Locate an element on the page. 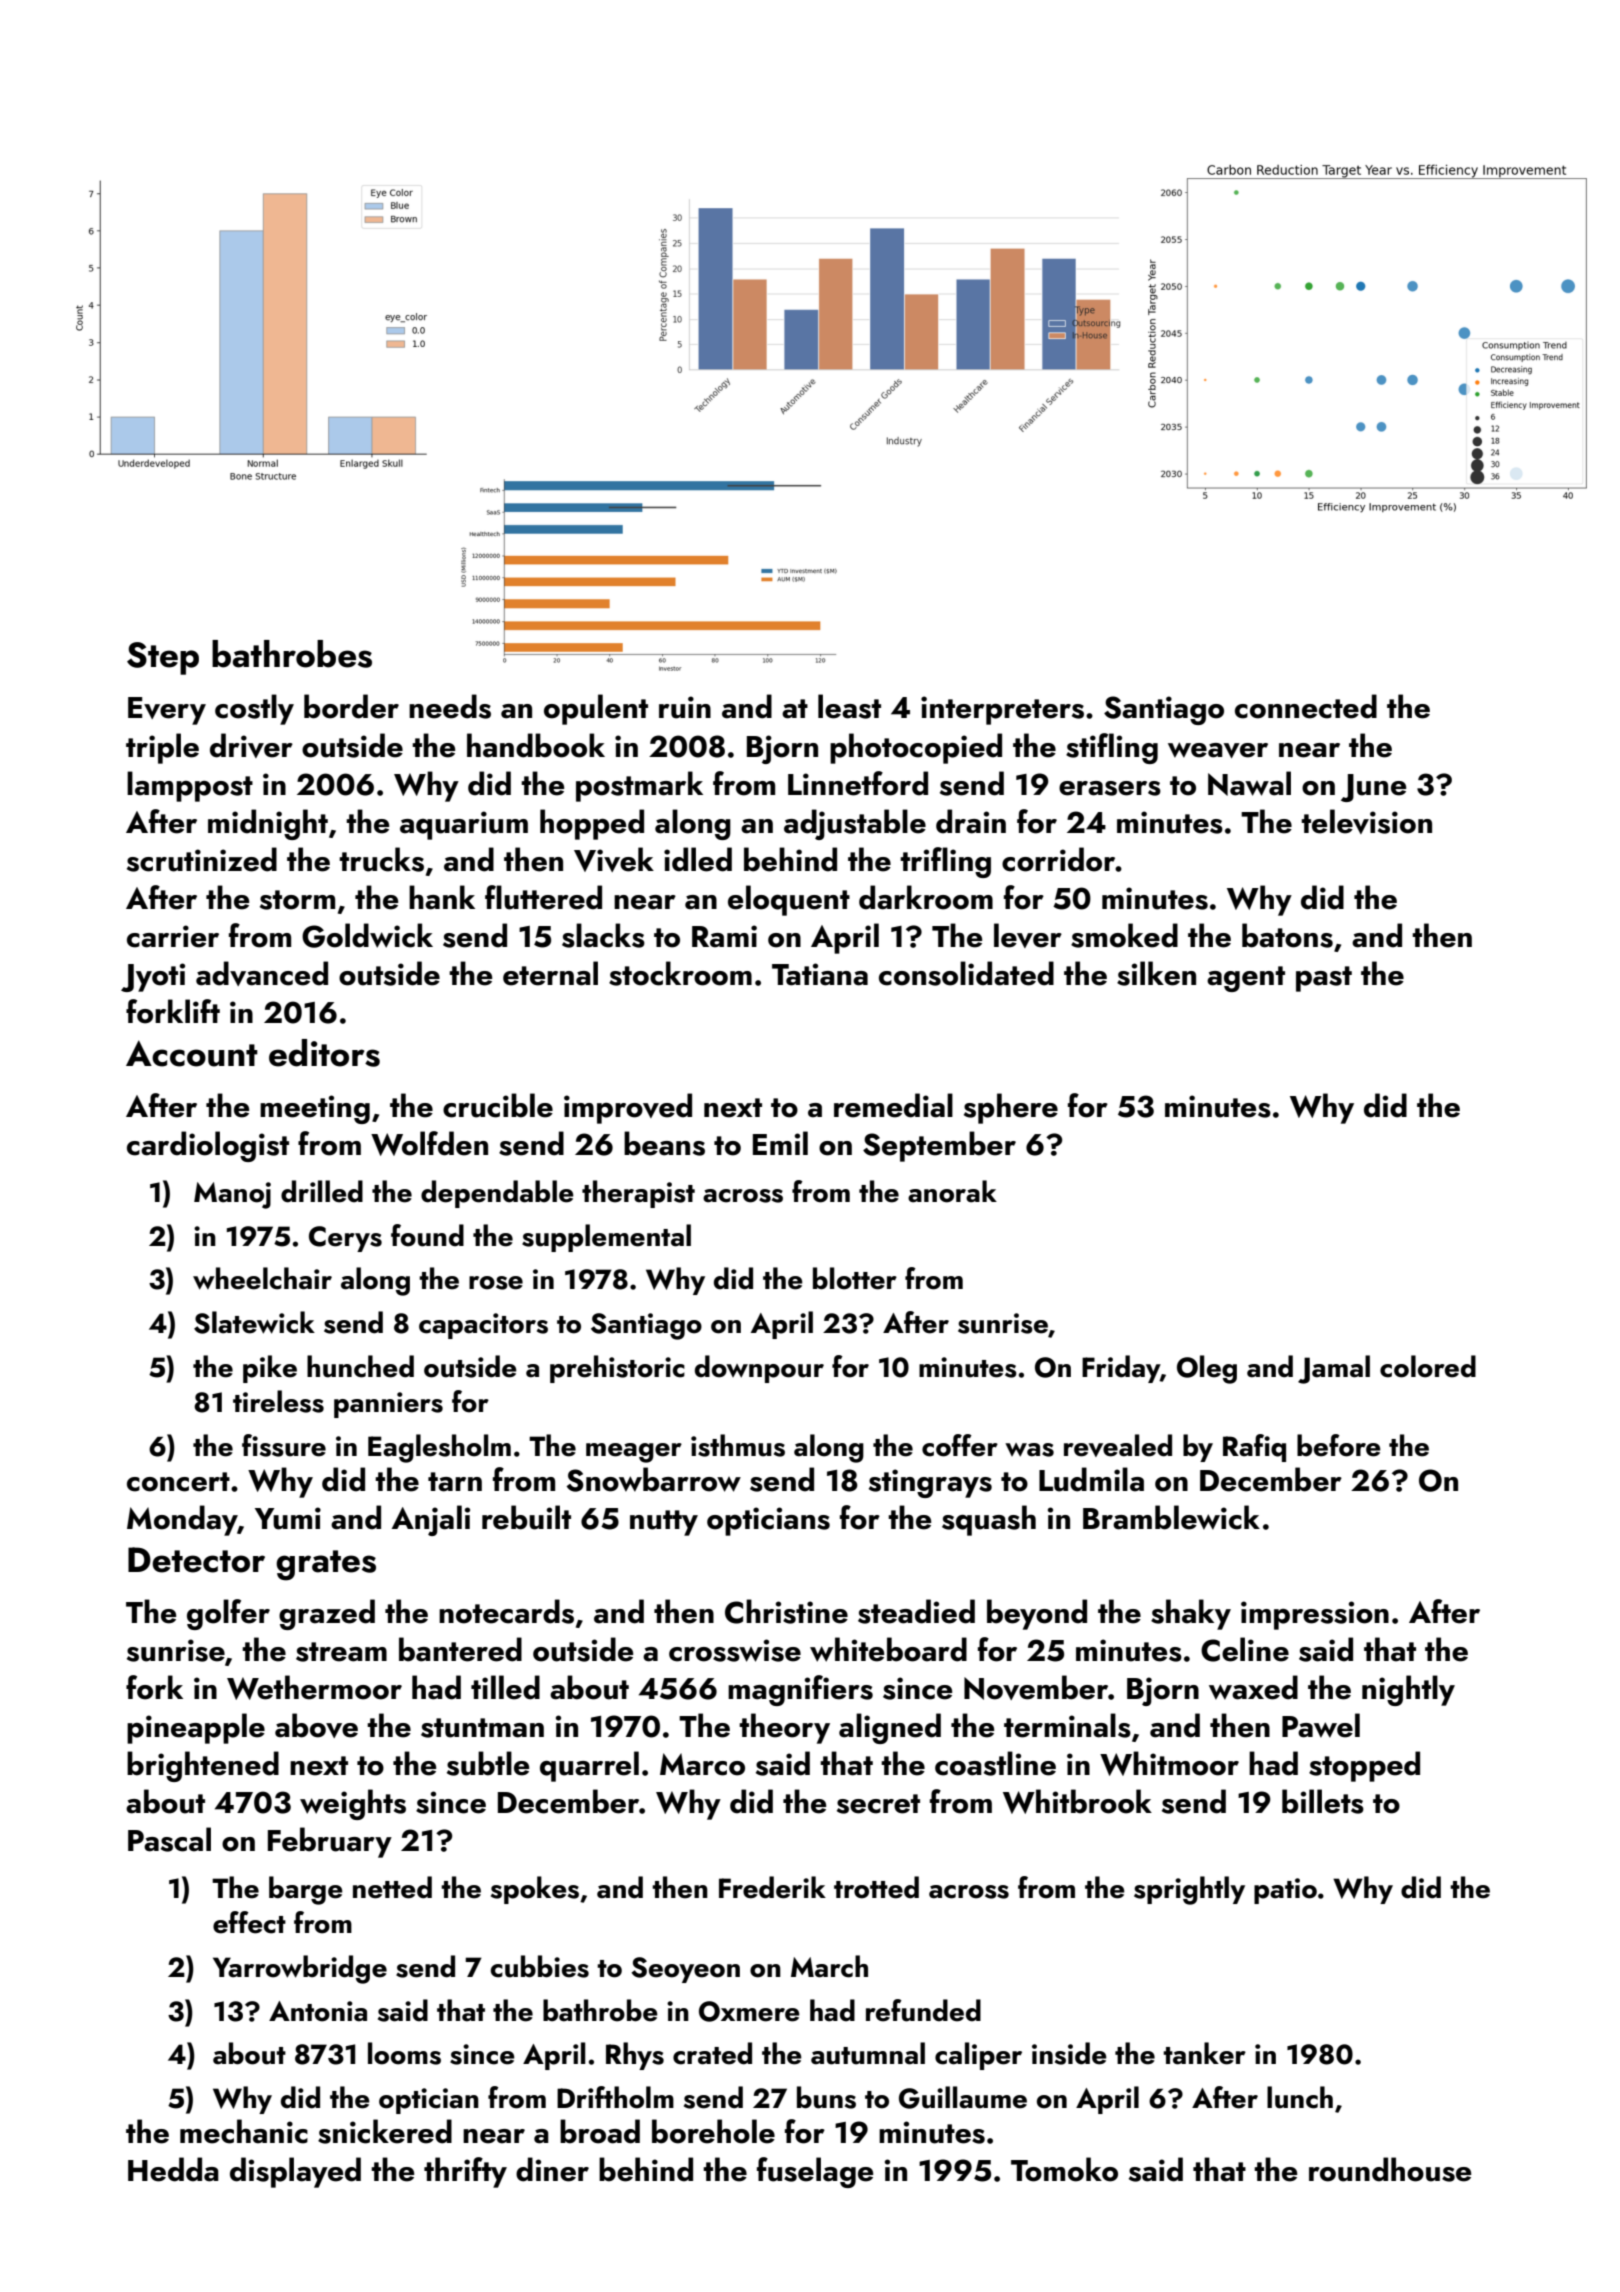 This page has width=1620, height=2292. notecards is located at coordinates (506, 1611).
